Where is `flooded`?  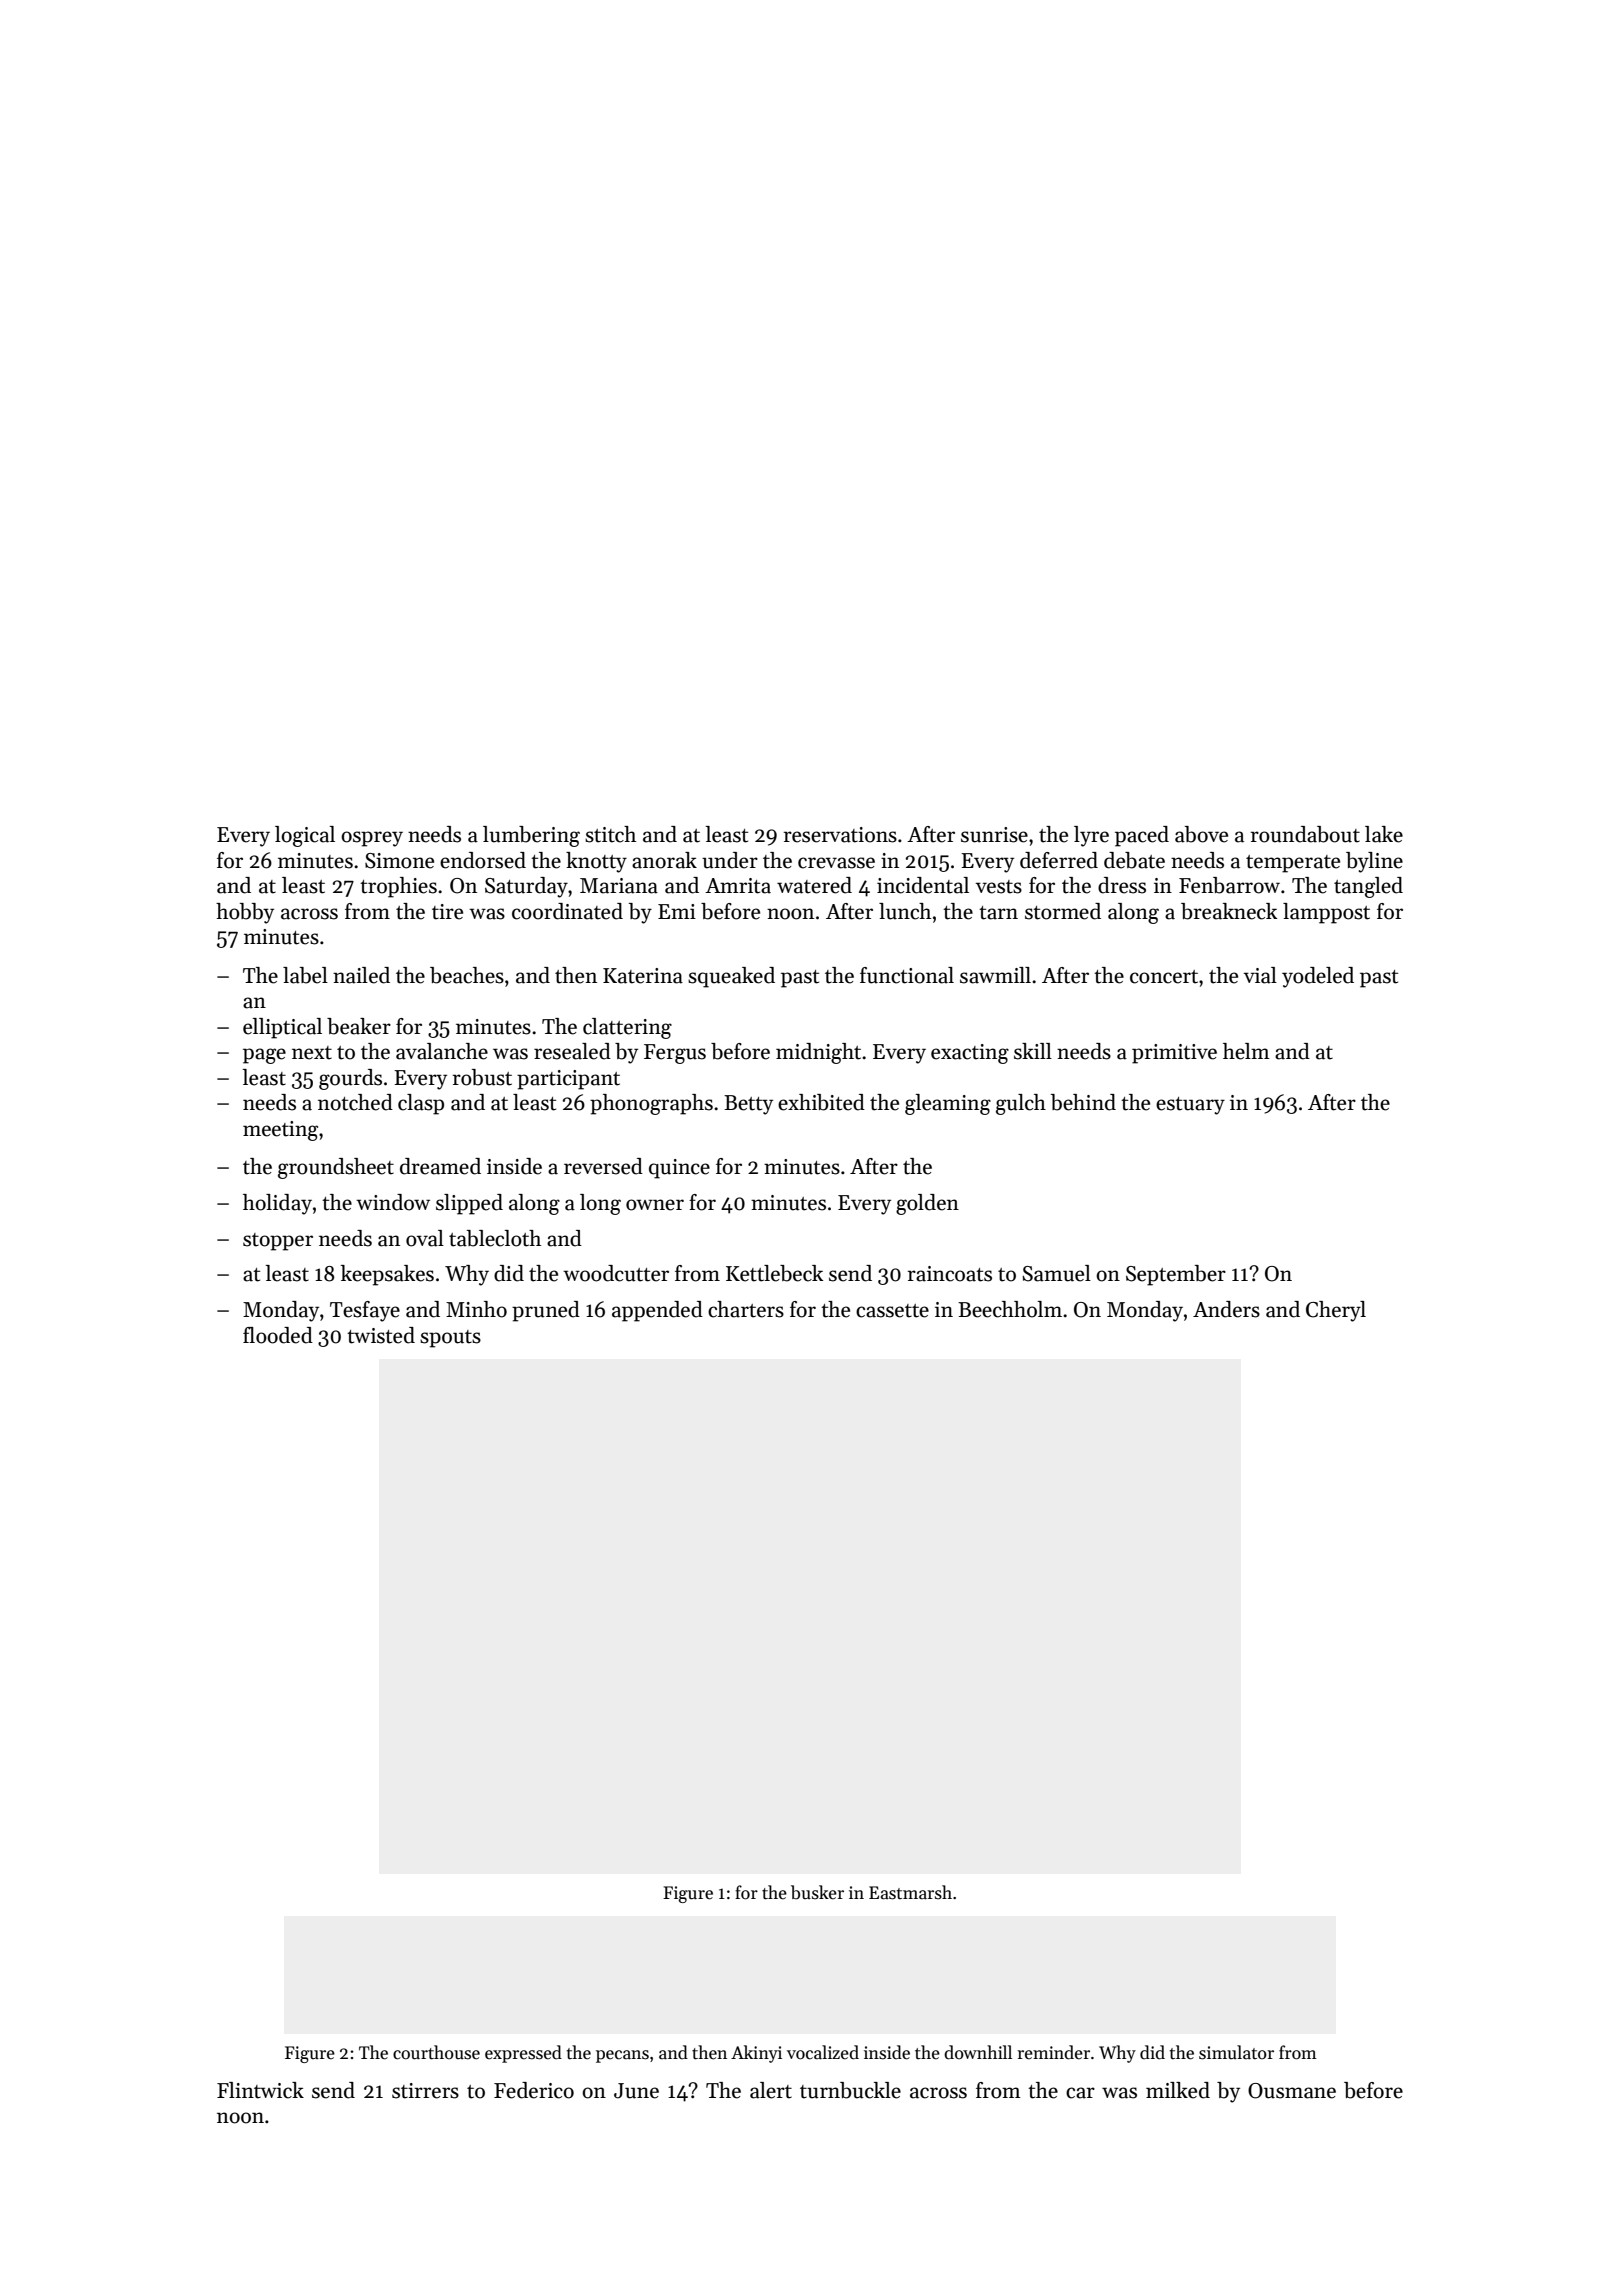 flooded is located at coordinates (278, 1335).
